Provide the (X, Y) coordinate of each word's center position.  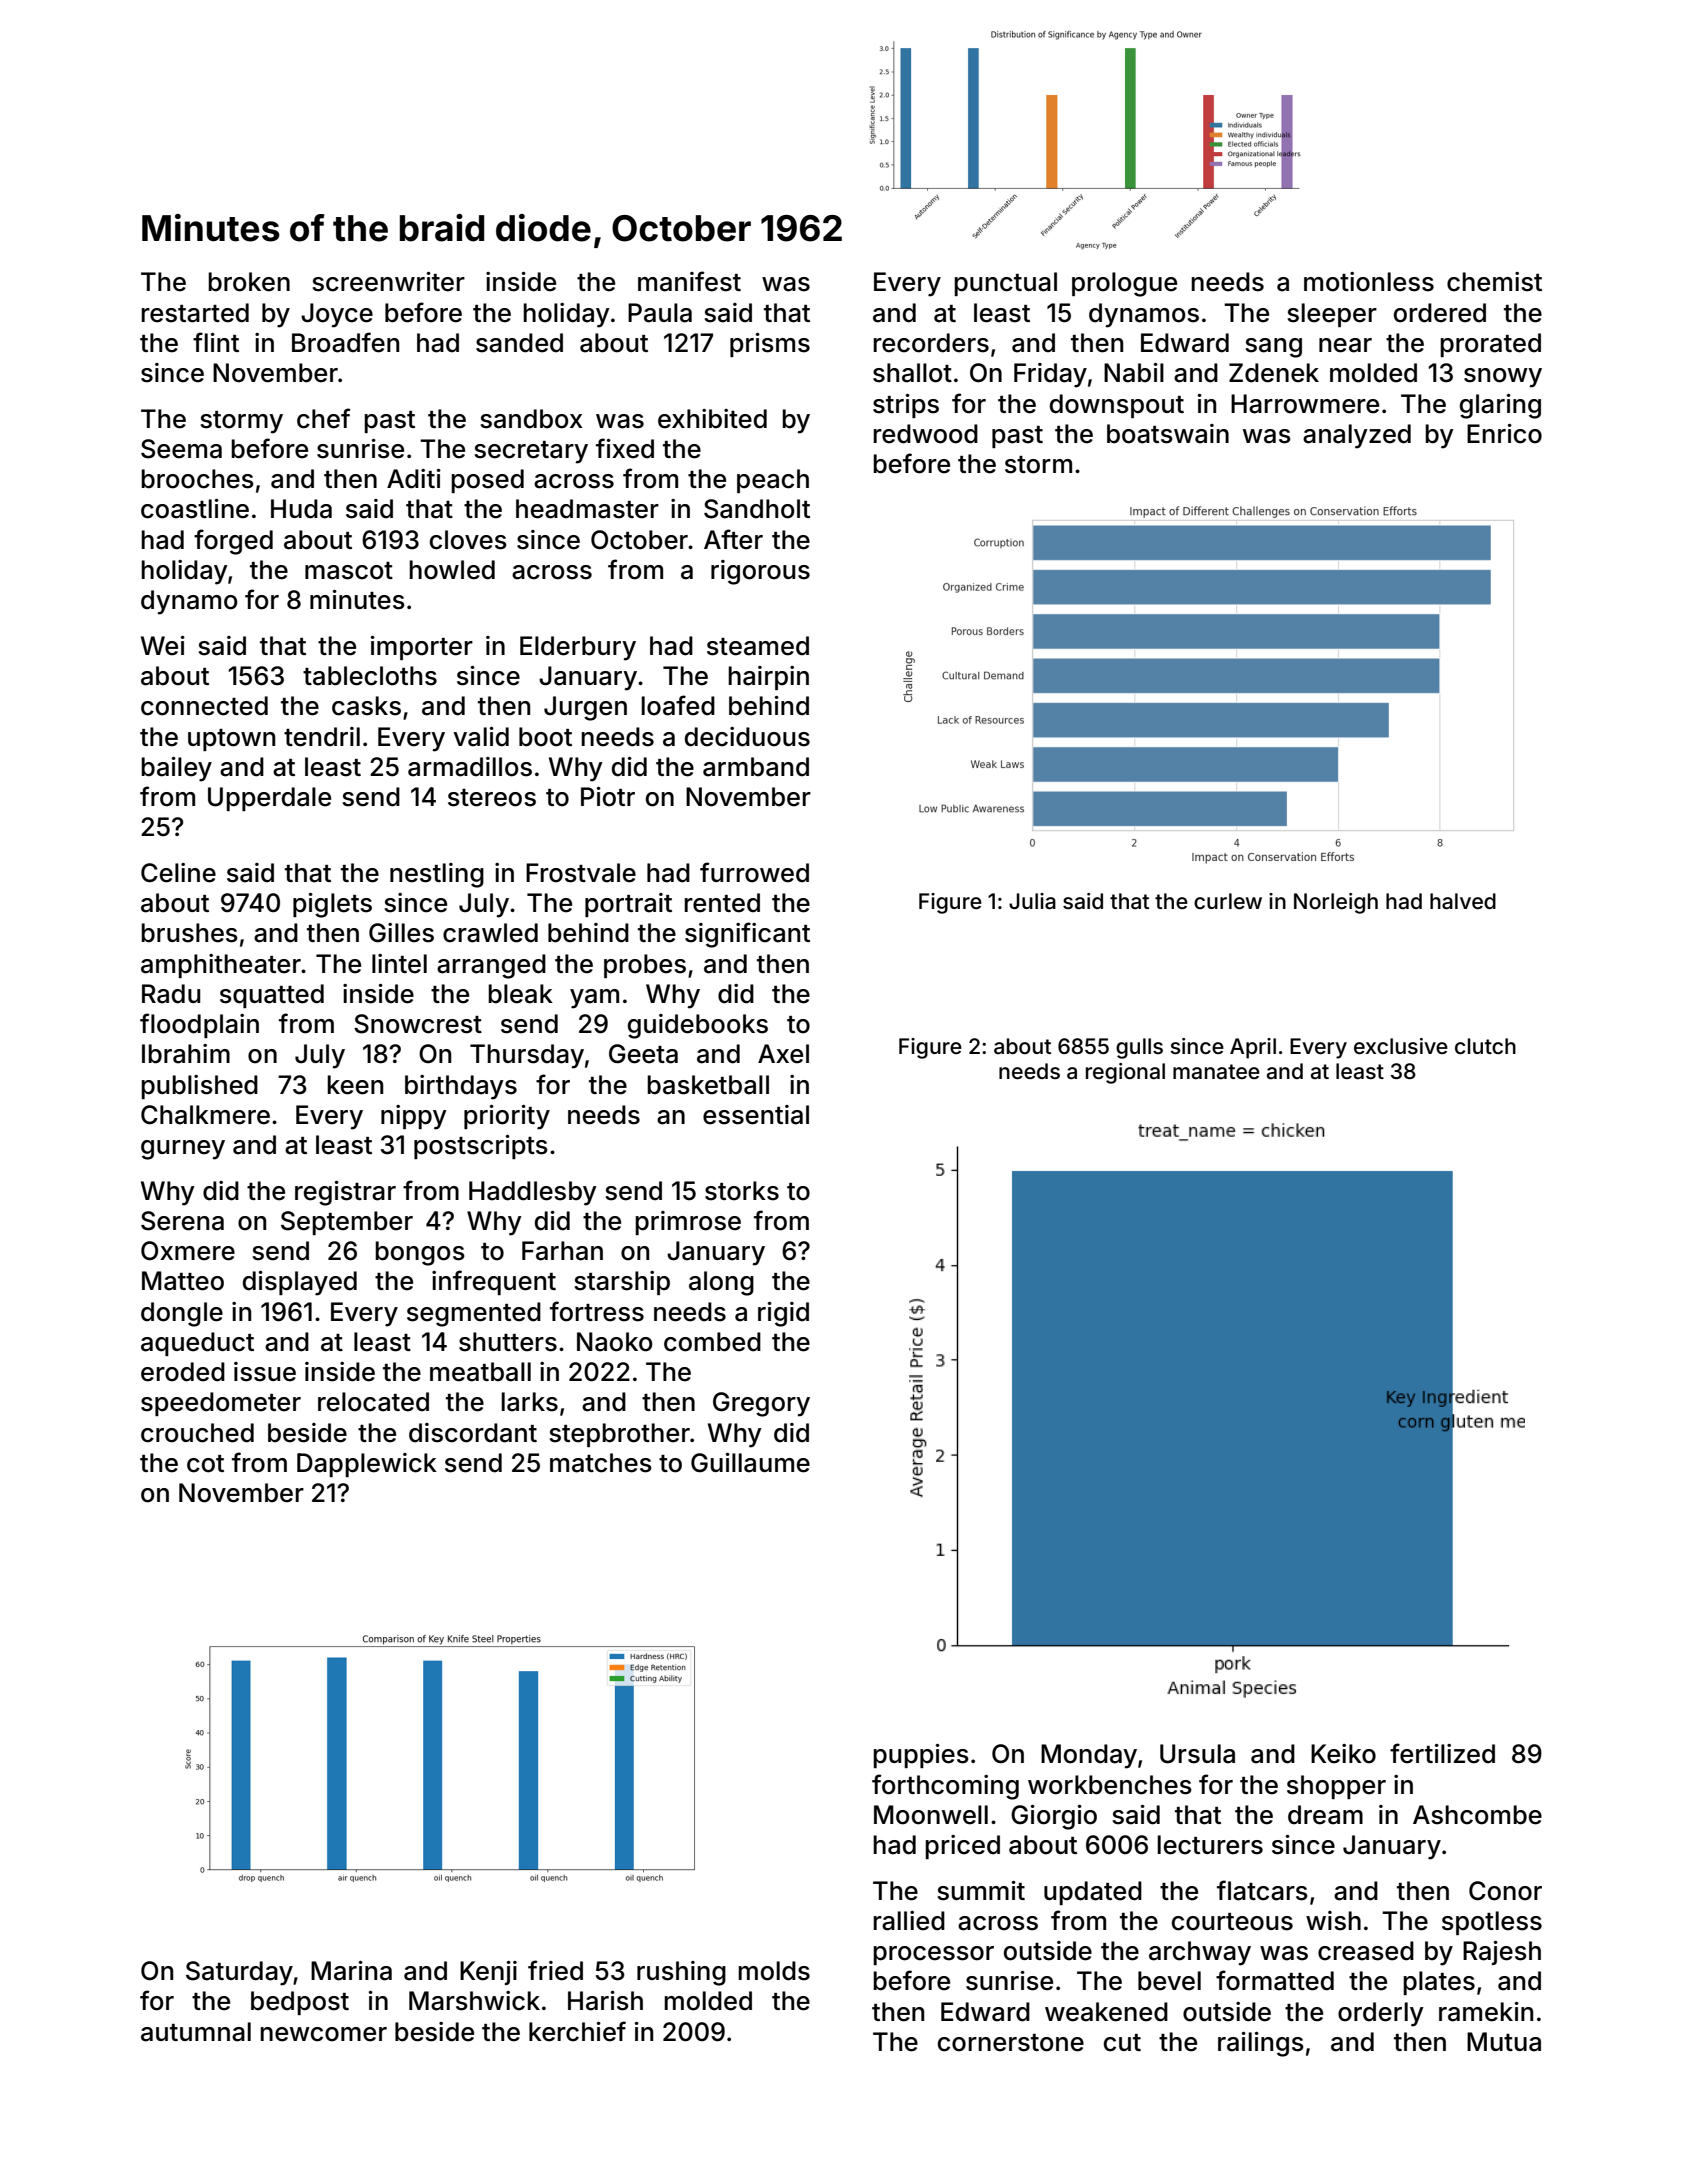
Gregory (761, 1404)
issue (265, 1372)
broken (249, 282)
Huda (301, 509)
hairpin (768, 678)
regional (1125, 1073)
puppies (921, 1756)
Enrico (1504, 434)
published (199, 1087)
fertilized (1442, 1753)
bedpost (300, 2003)
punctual (1005, 284)
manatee (1216, 1072)
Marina (351, 1971)
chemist (1494, 282)
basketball (708, 1085)
